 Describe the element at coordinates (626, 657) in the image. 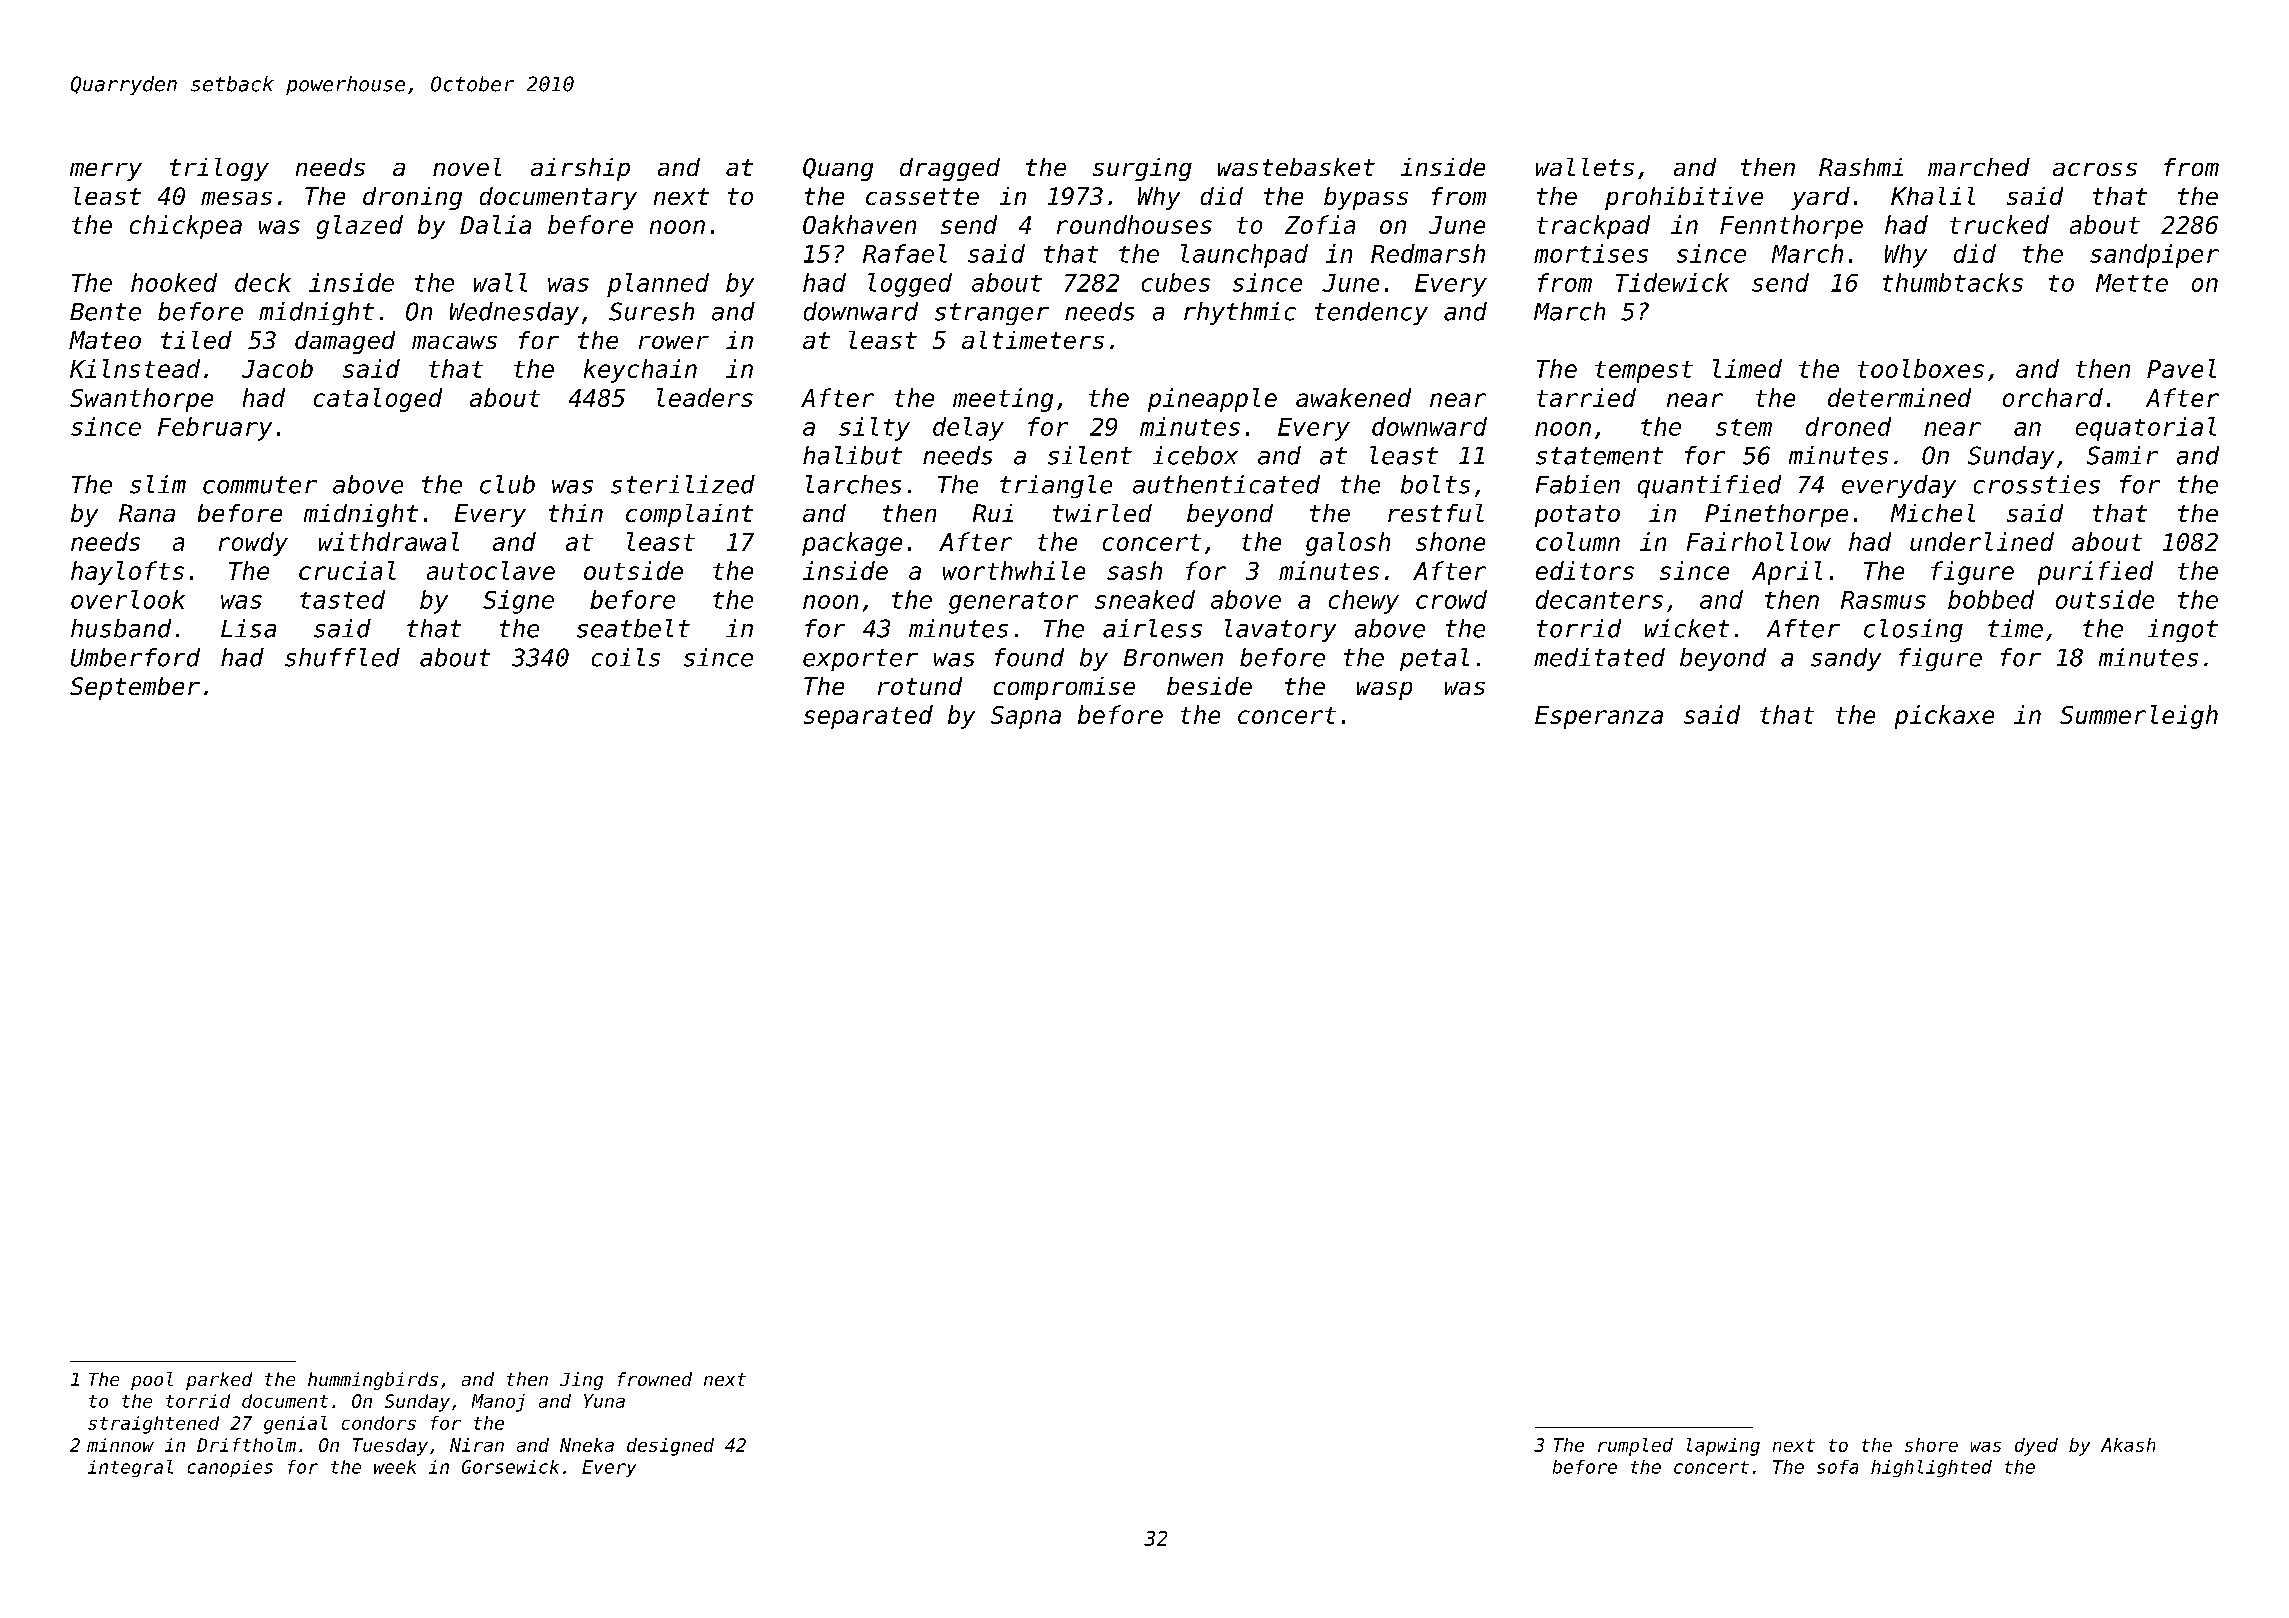

I see `coils` at that location.
